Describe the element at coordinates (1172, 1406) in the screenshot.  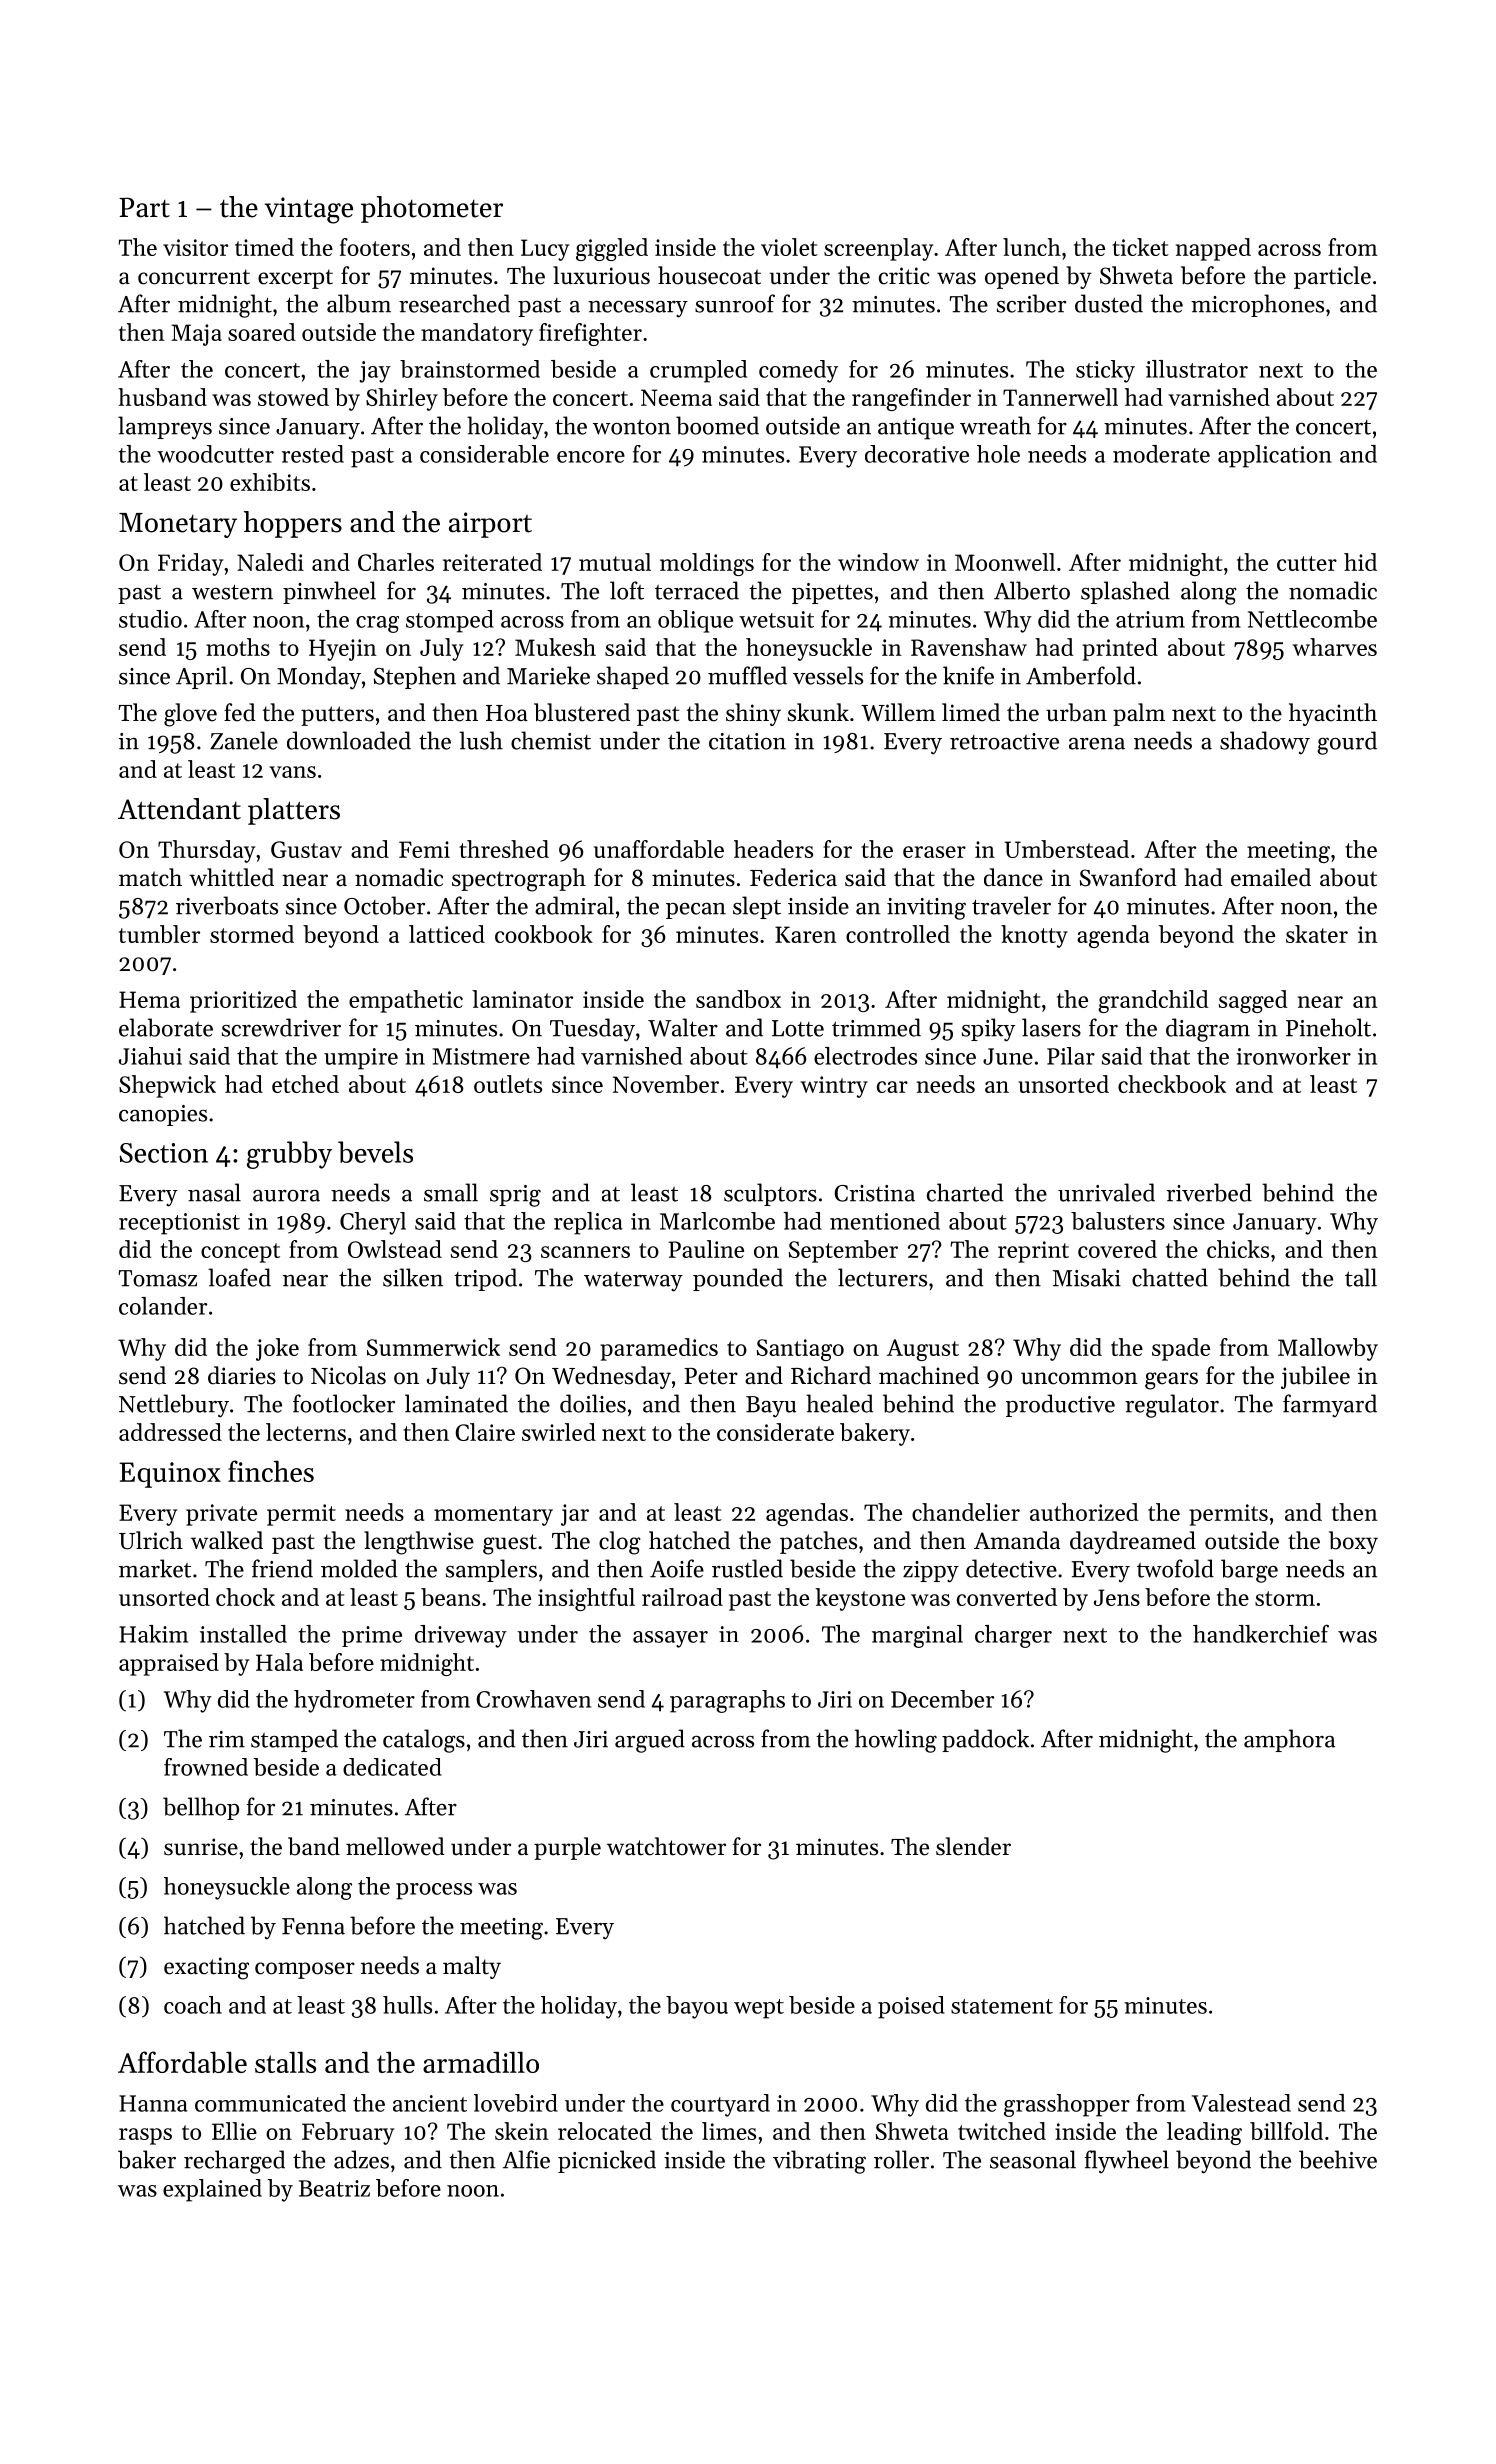
I see `regulator` at that location.
